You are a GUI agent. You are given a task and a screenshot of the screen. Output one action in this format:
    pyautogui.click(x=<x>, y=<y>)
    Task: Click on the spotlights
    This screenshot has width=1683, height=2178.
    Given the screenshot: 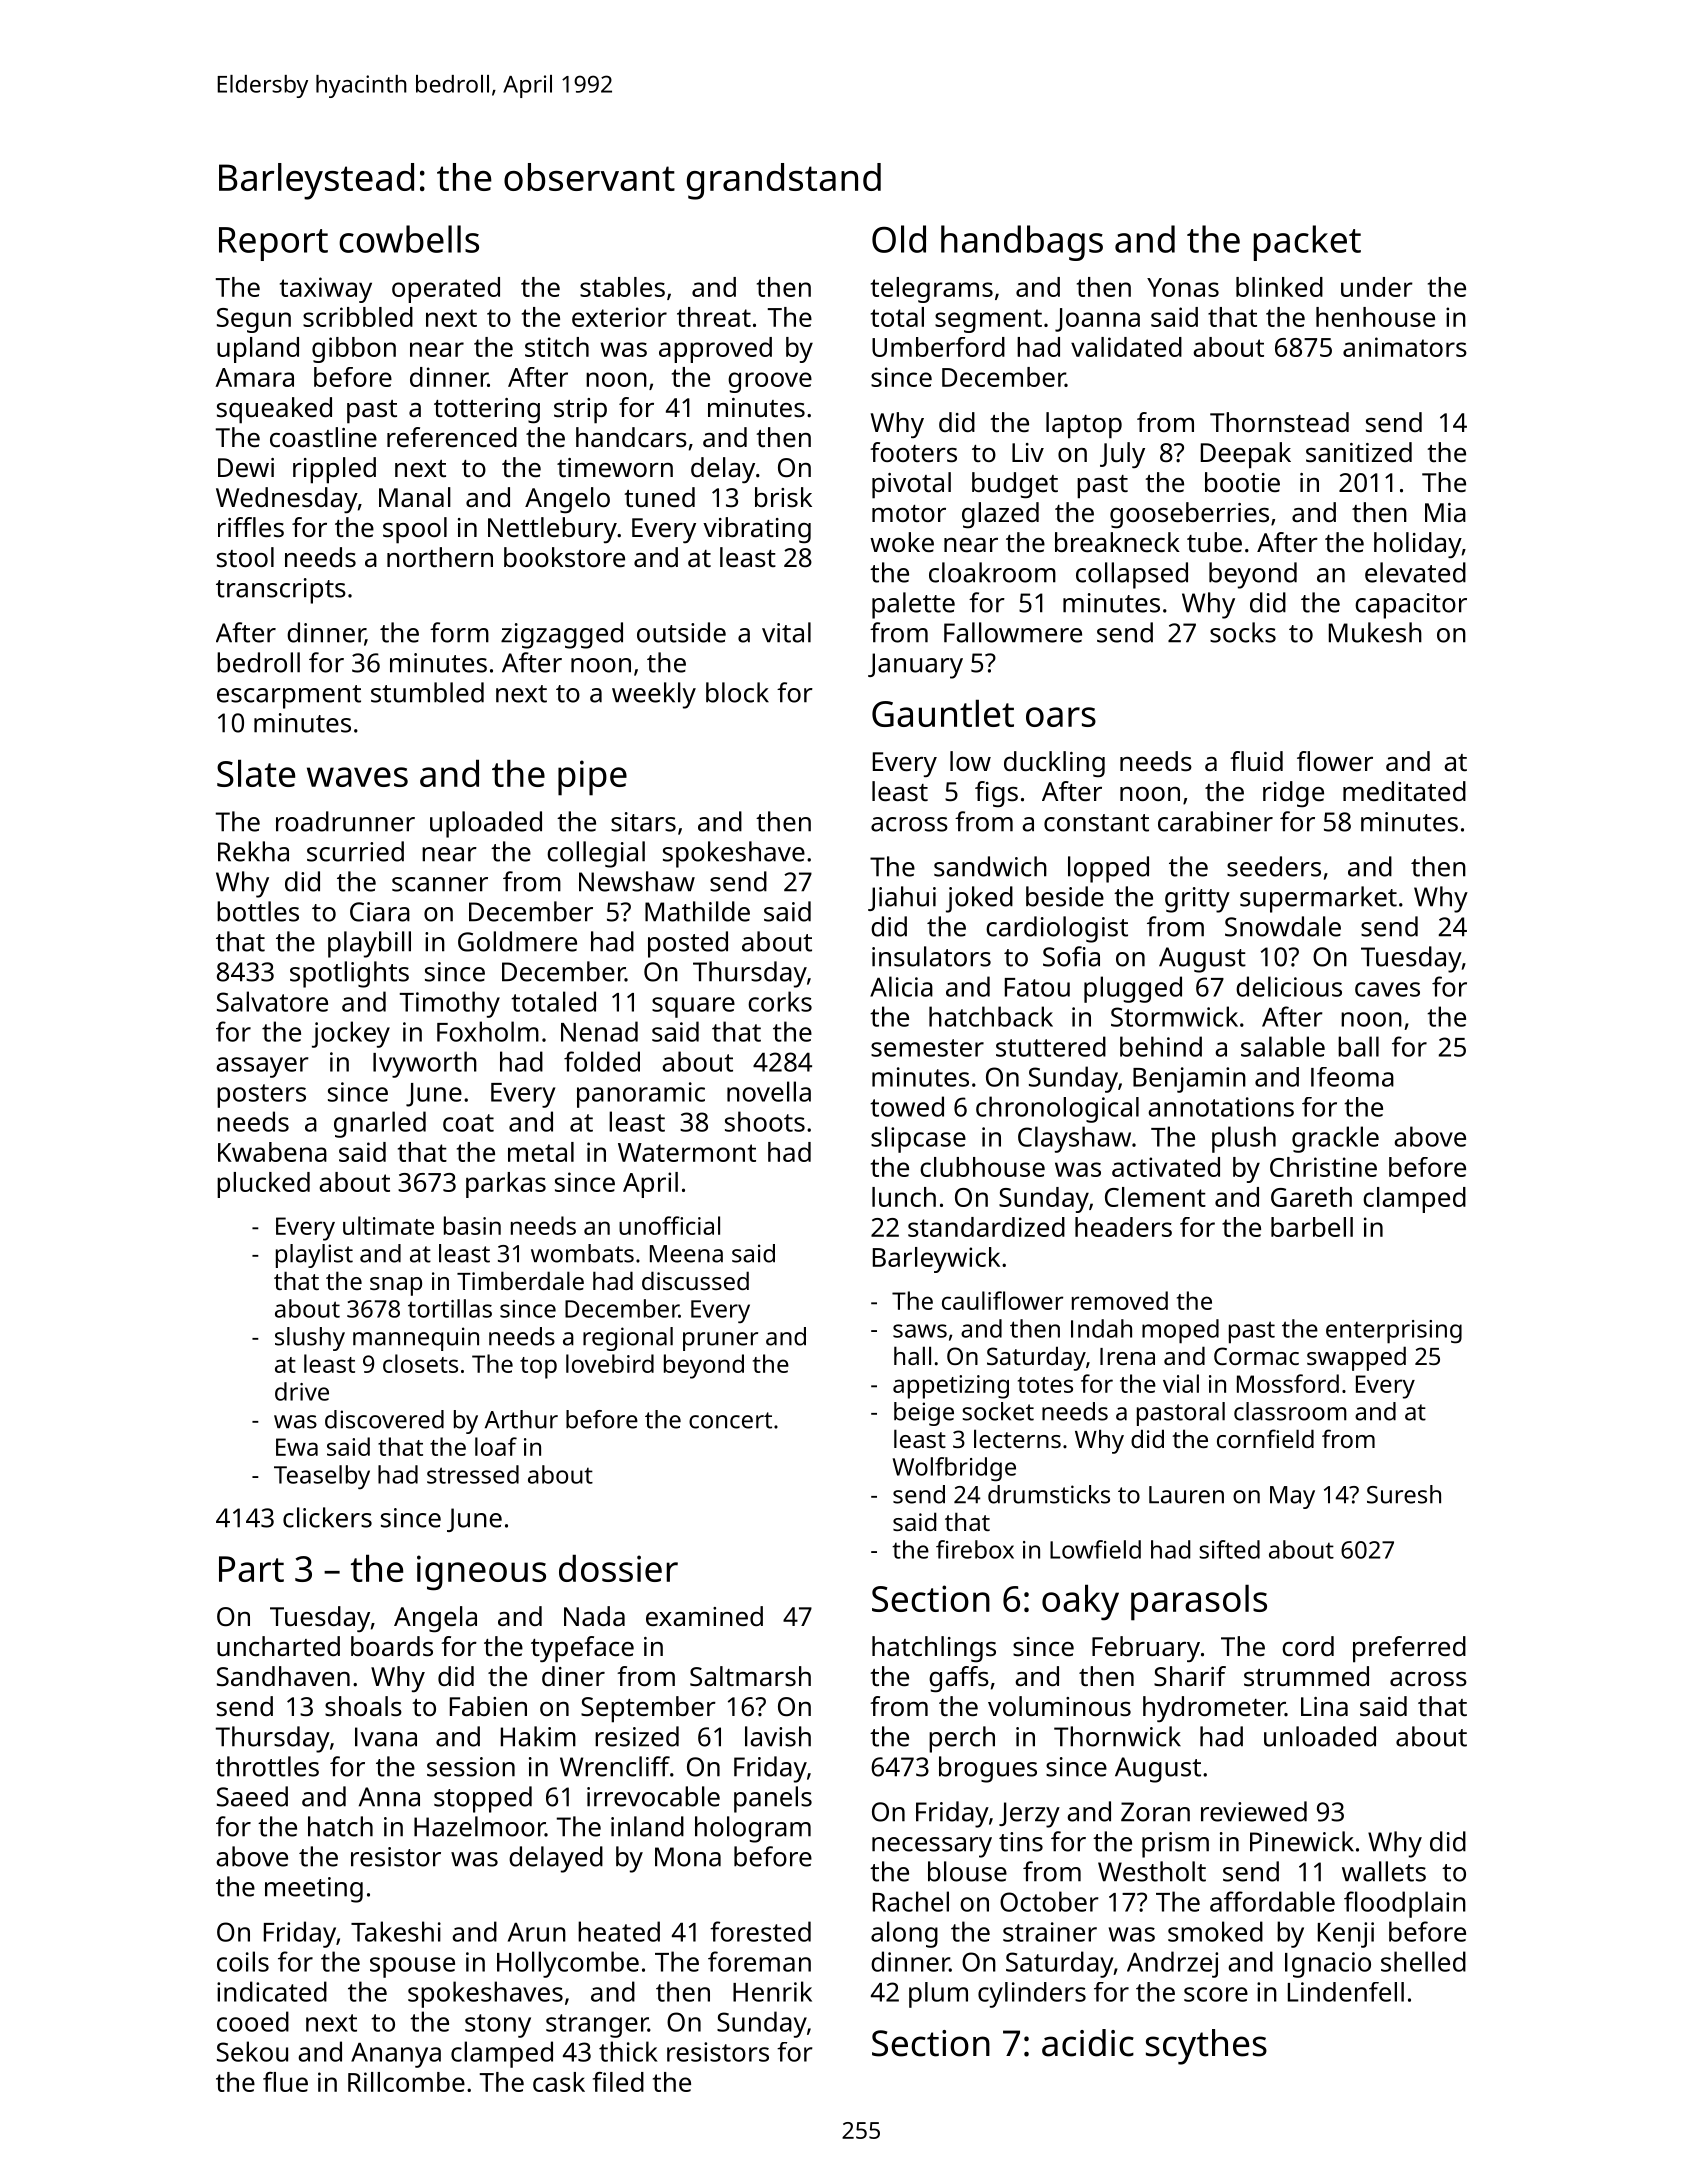 What is the action you would take?
    pyautogui.click(x=349, y=974)
